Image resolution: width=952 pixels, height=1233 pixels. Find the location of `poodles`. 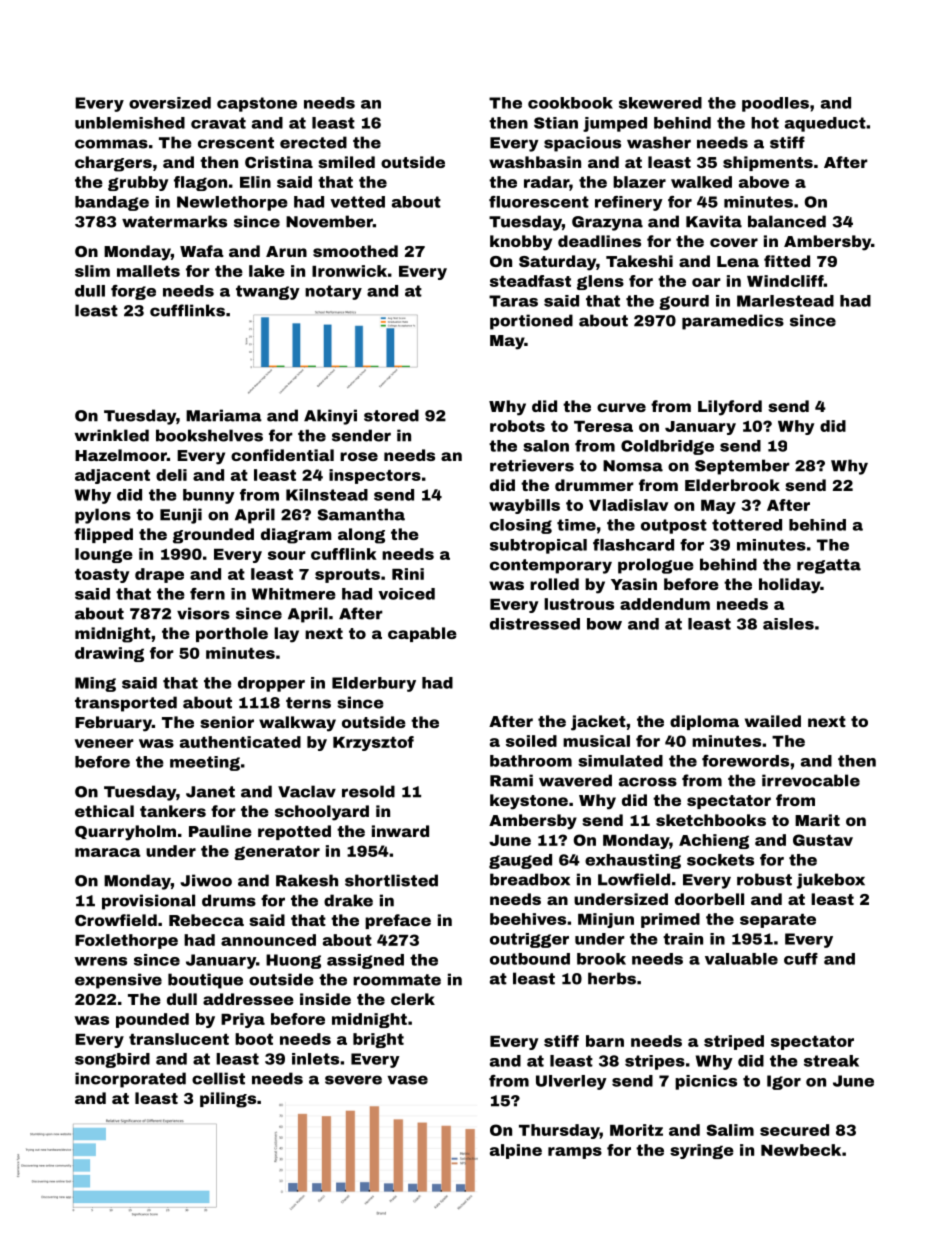

poodles is located at coordinates (775, 104).
